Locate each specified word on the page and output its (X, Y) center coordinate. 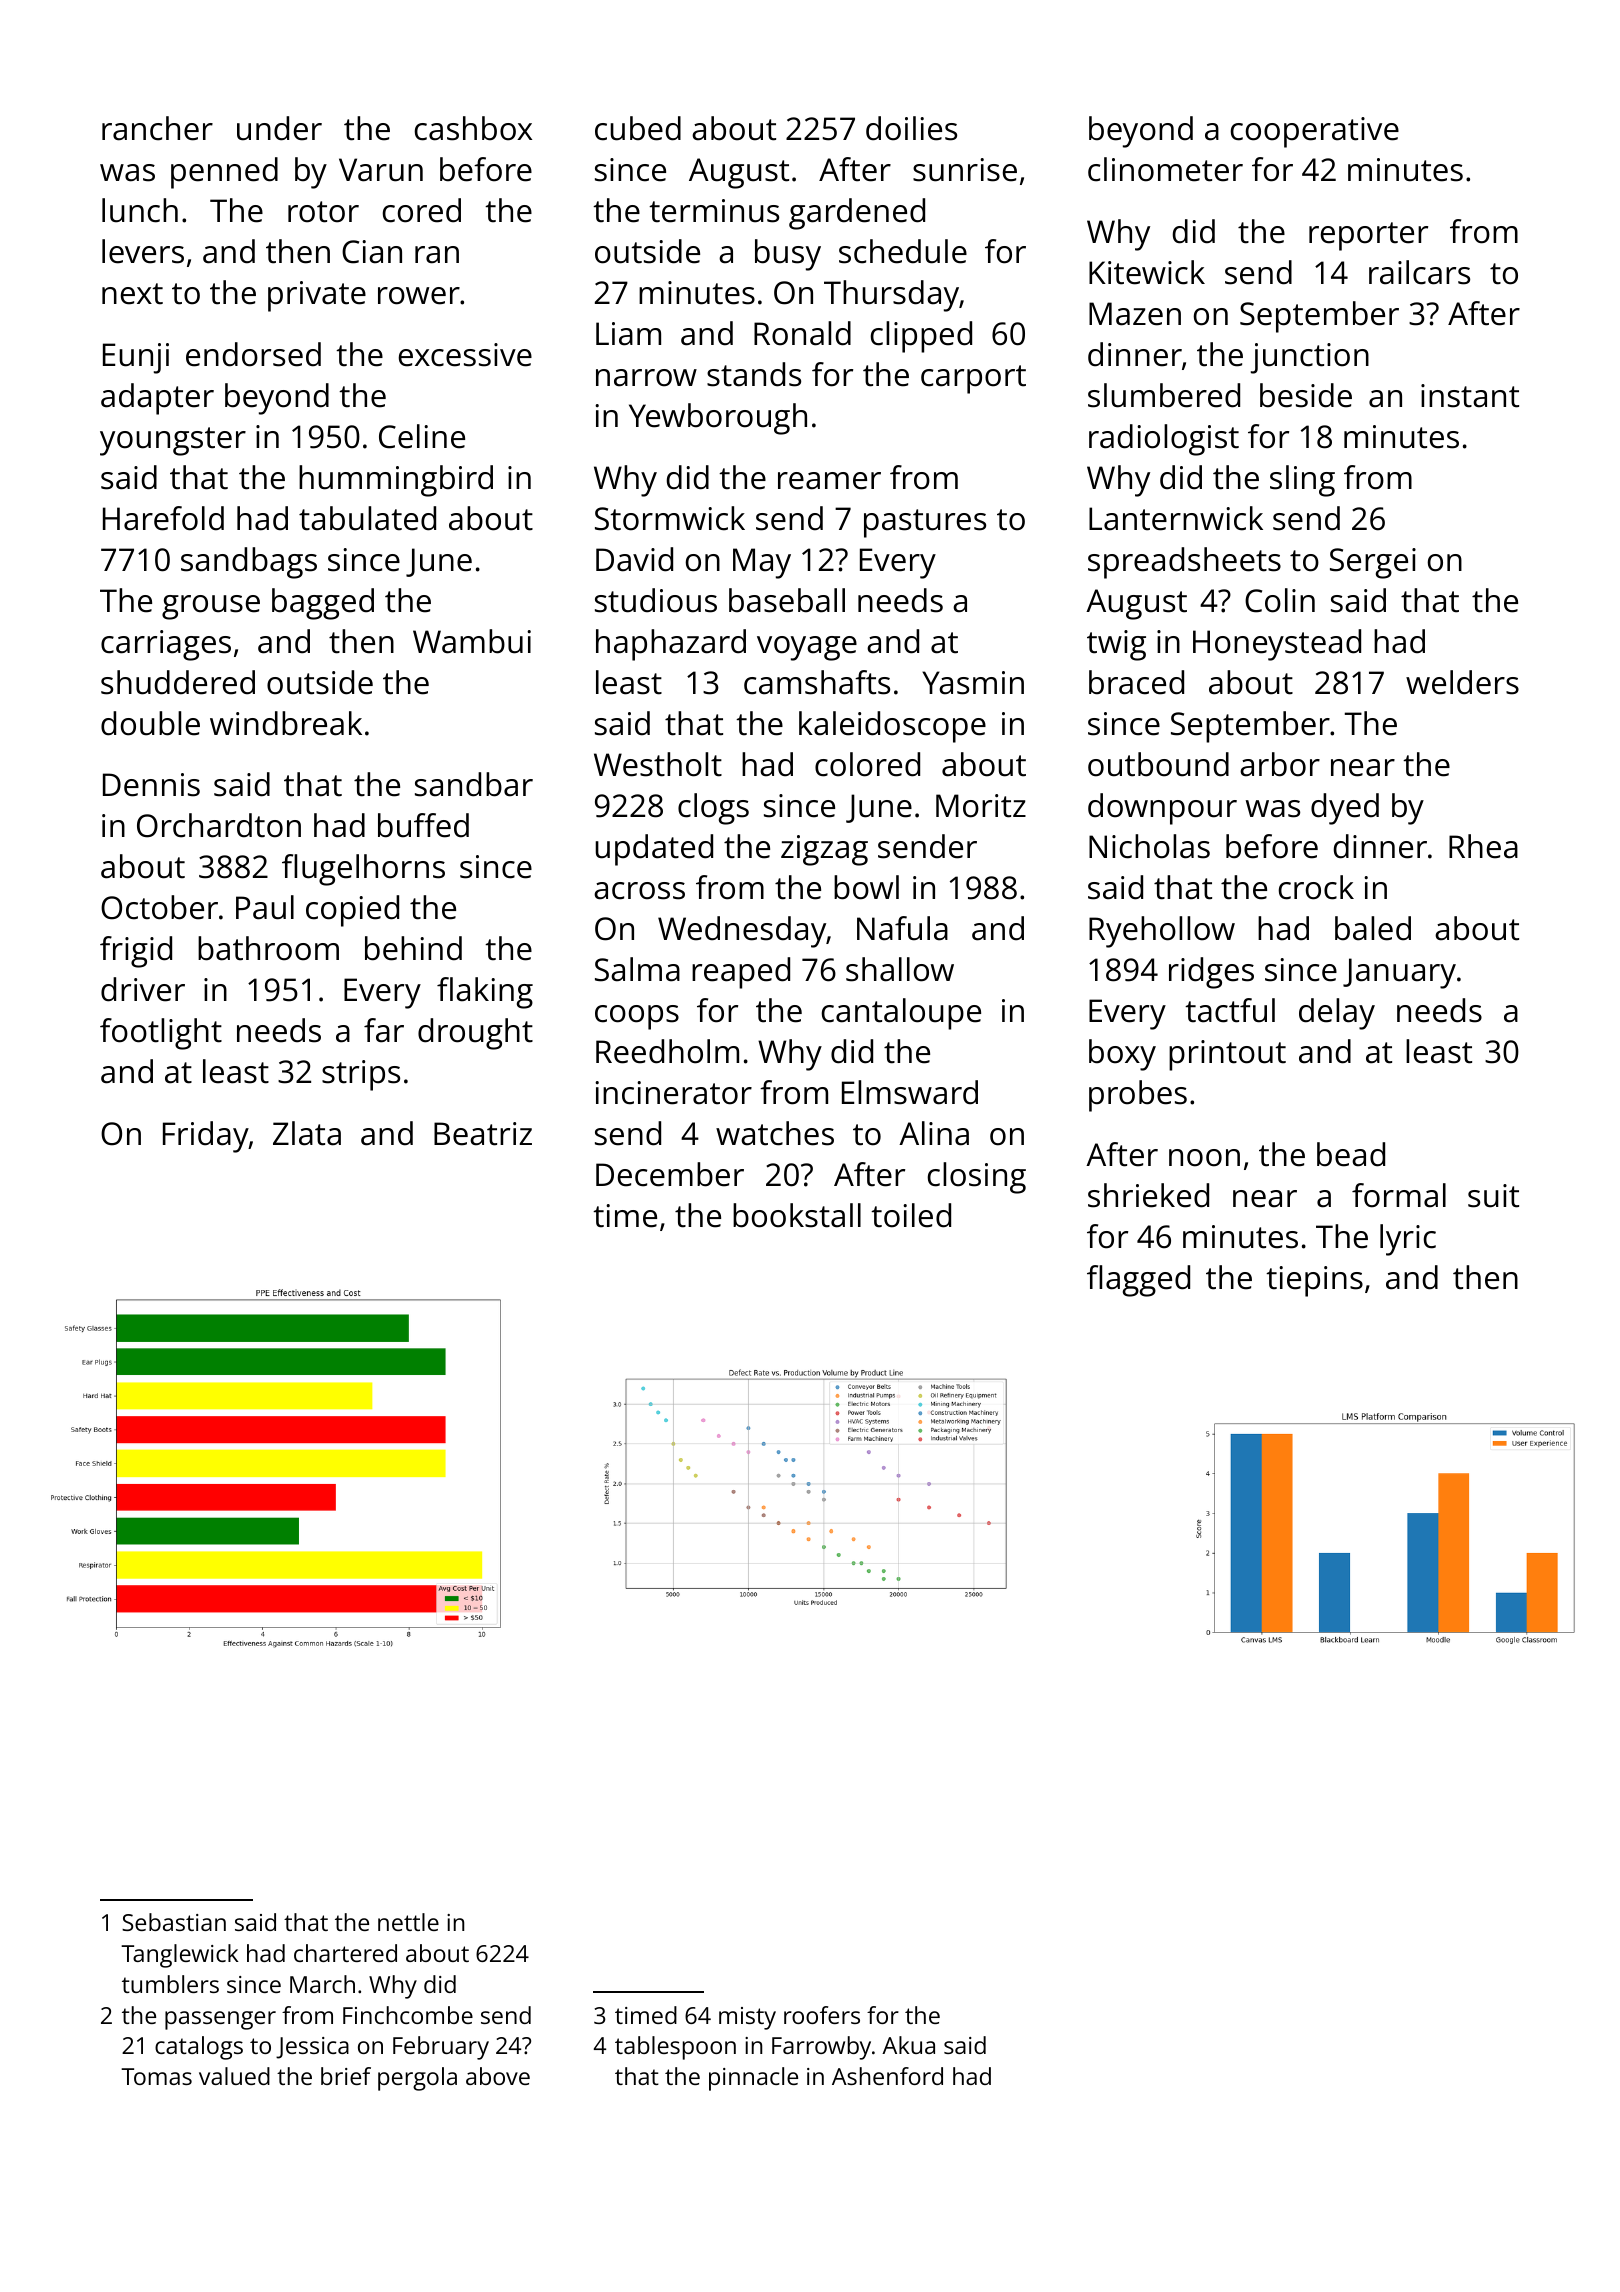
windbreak (286, 723)
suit (1493, 1196)
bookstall (797, 1215)
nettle (408, 1922)
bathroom (268, 948)
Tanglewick (180, 1956)
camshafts (817, 682)
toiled (911, 1215)
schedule (903, 251)
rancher (157, 128)
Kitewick (1147, 272)
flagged (1138, 1281)
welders (1462, 682)
